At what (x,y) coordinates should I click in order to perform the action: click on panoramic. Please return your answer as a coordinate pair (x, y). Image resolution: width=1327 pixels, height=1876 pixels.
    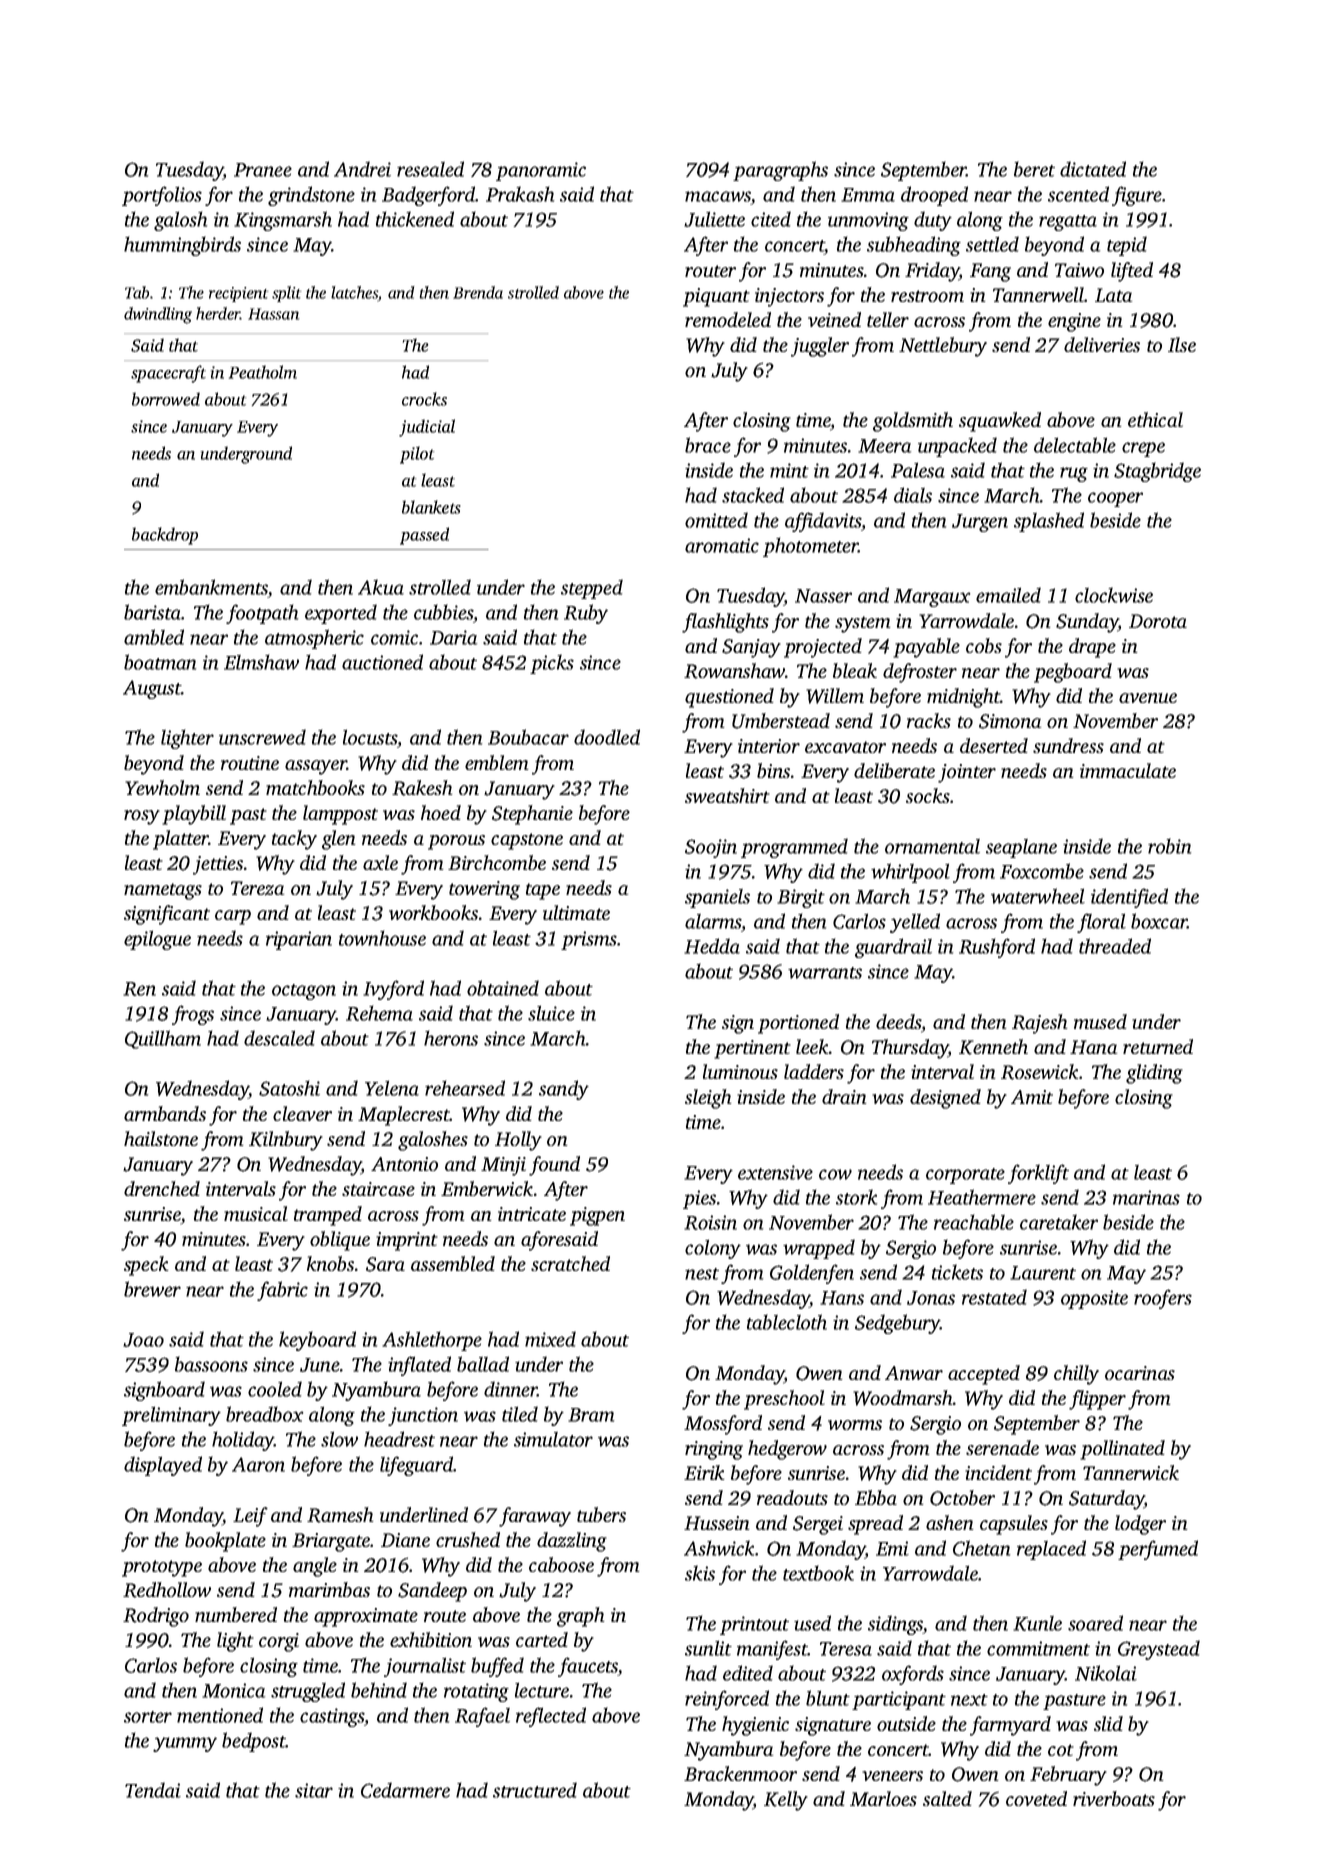
    Looking at the image, I should click on (541, 171).
